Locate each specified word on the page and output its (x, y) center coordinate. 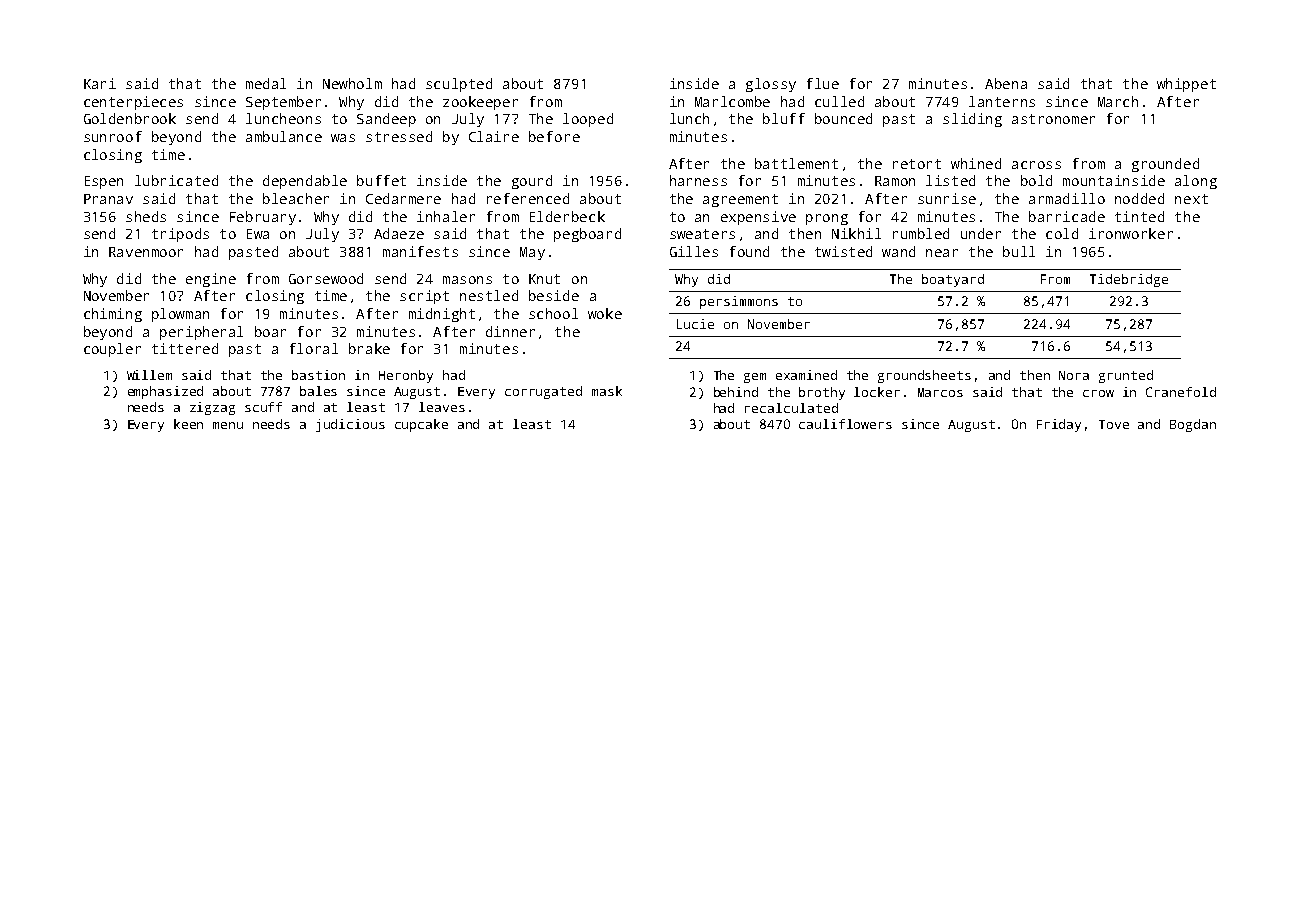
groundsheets (924, 376)
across (1036, 165)
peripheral (201, 333)
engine (211, 280)
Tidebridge (1129, 280)
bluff (784, 118)
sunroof (113, 136)
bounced (843, 118)
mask (607, 391)
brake (369, 348)
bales (318, 391)
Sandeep (386, 120)
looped (588, 120)
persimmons (739, 302)
